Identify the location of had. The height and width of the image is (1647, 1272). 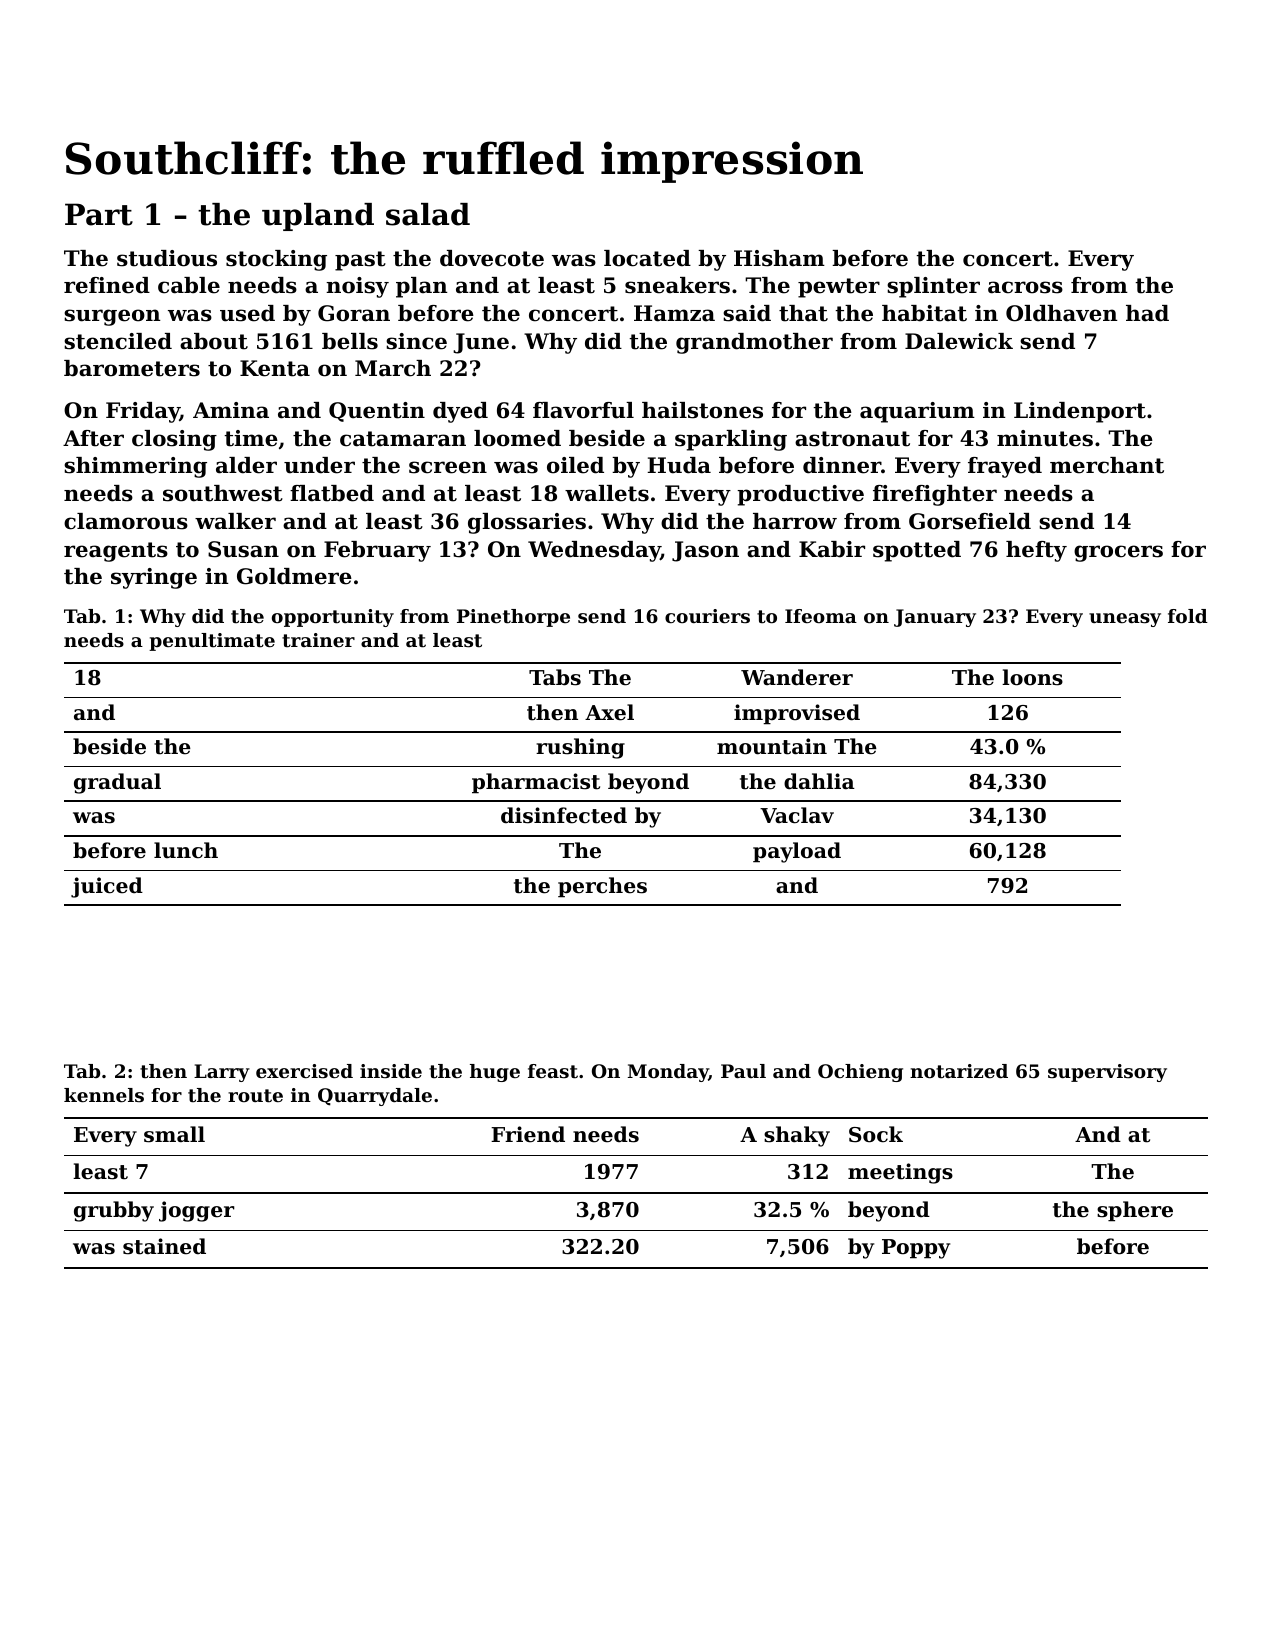
(1147, 313).
